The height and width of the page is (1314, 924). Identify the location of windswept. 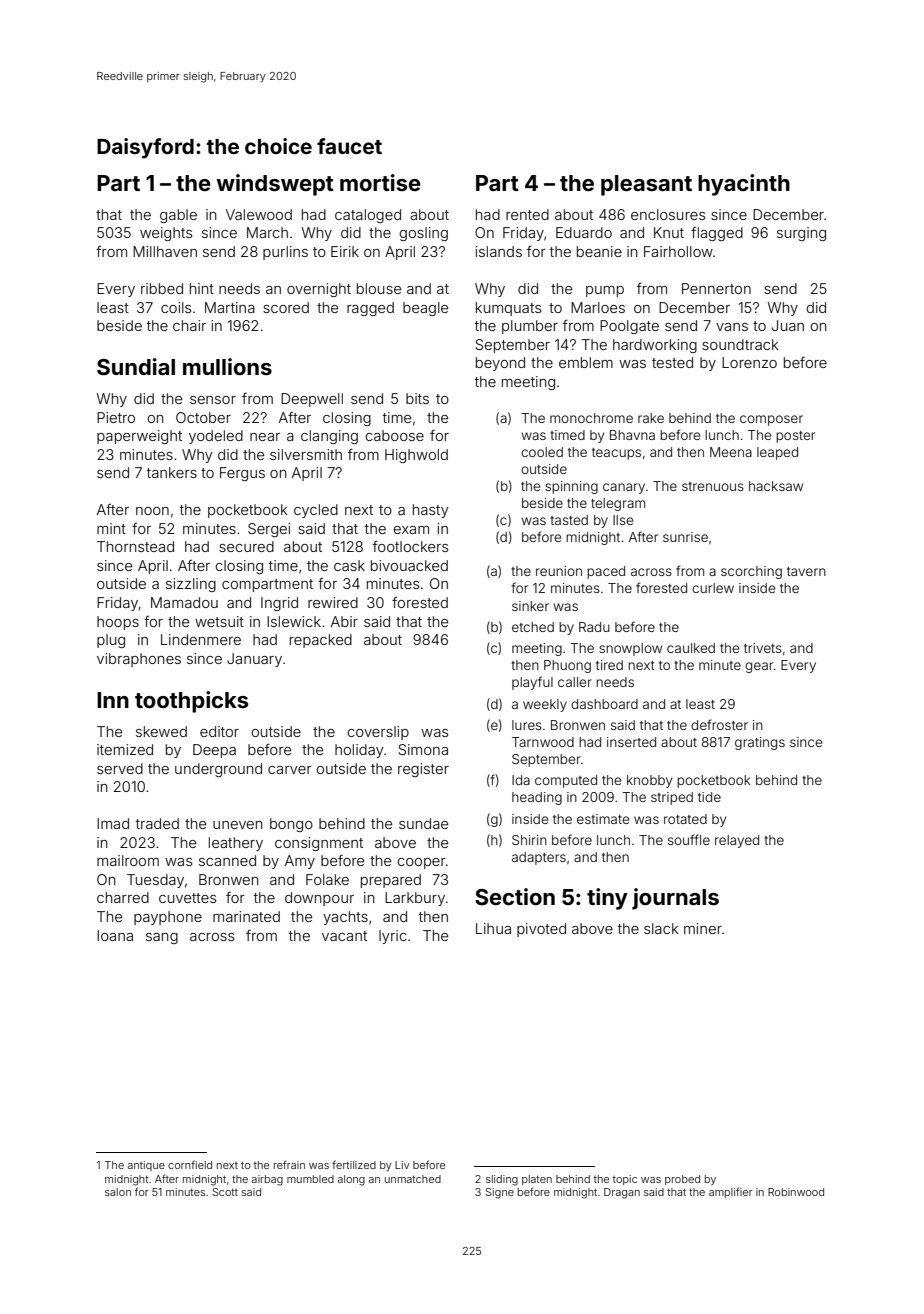
(275, 185).
